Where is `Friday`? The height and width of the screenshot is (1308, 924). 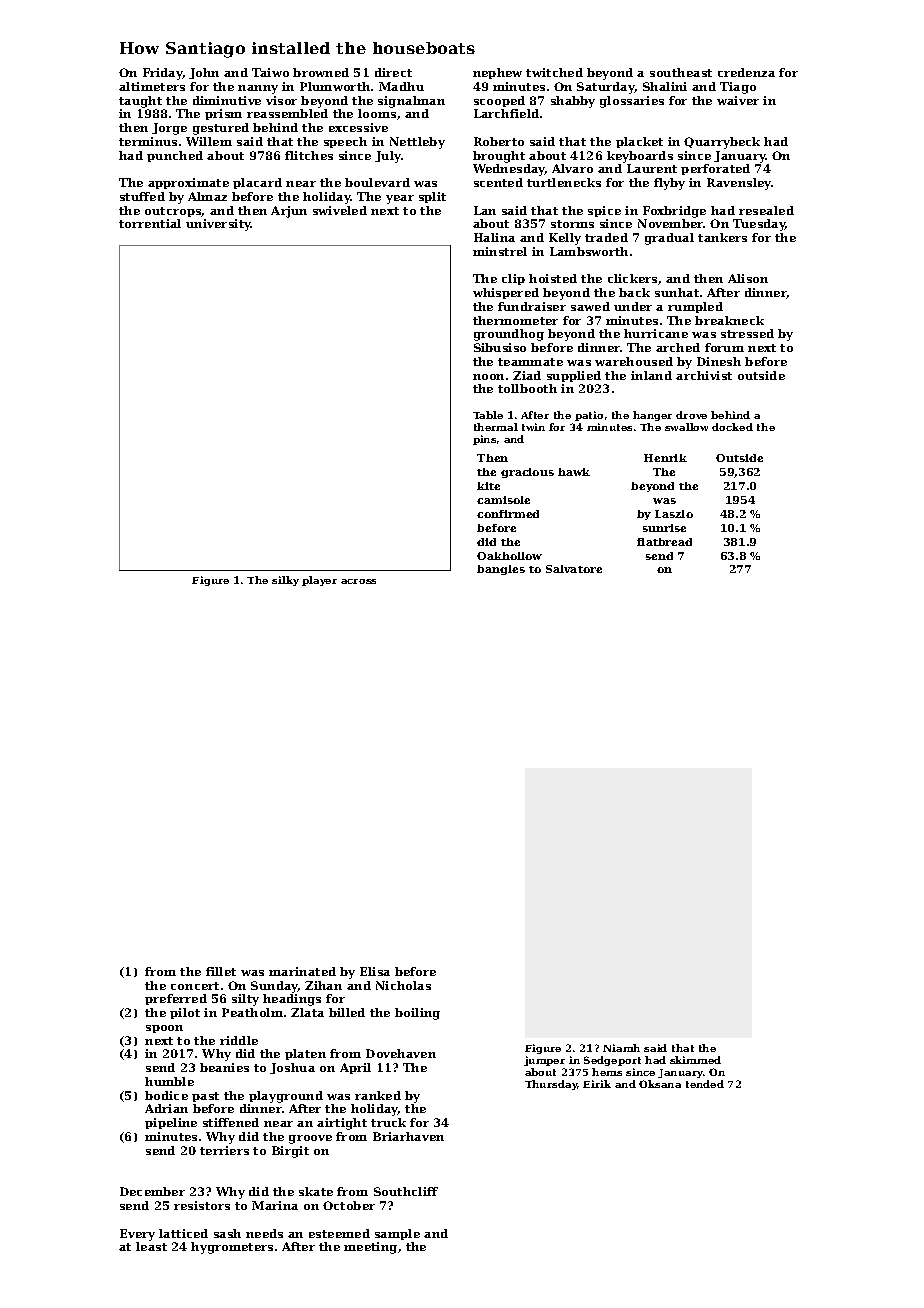 Friday is located at coordinates (163, 74).
